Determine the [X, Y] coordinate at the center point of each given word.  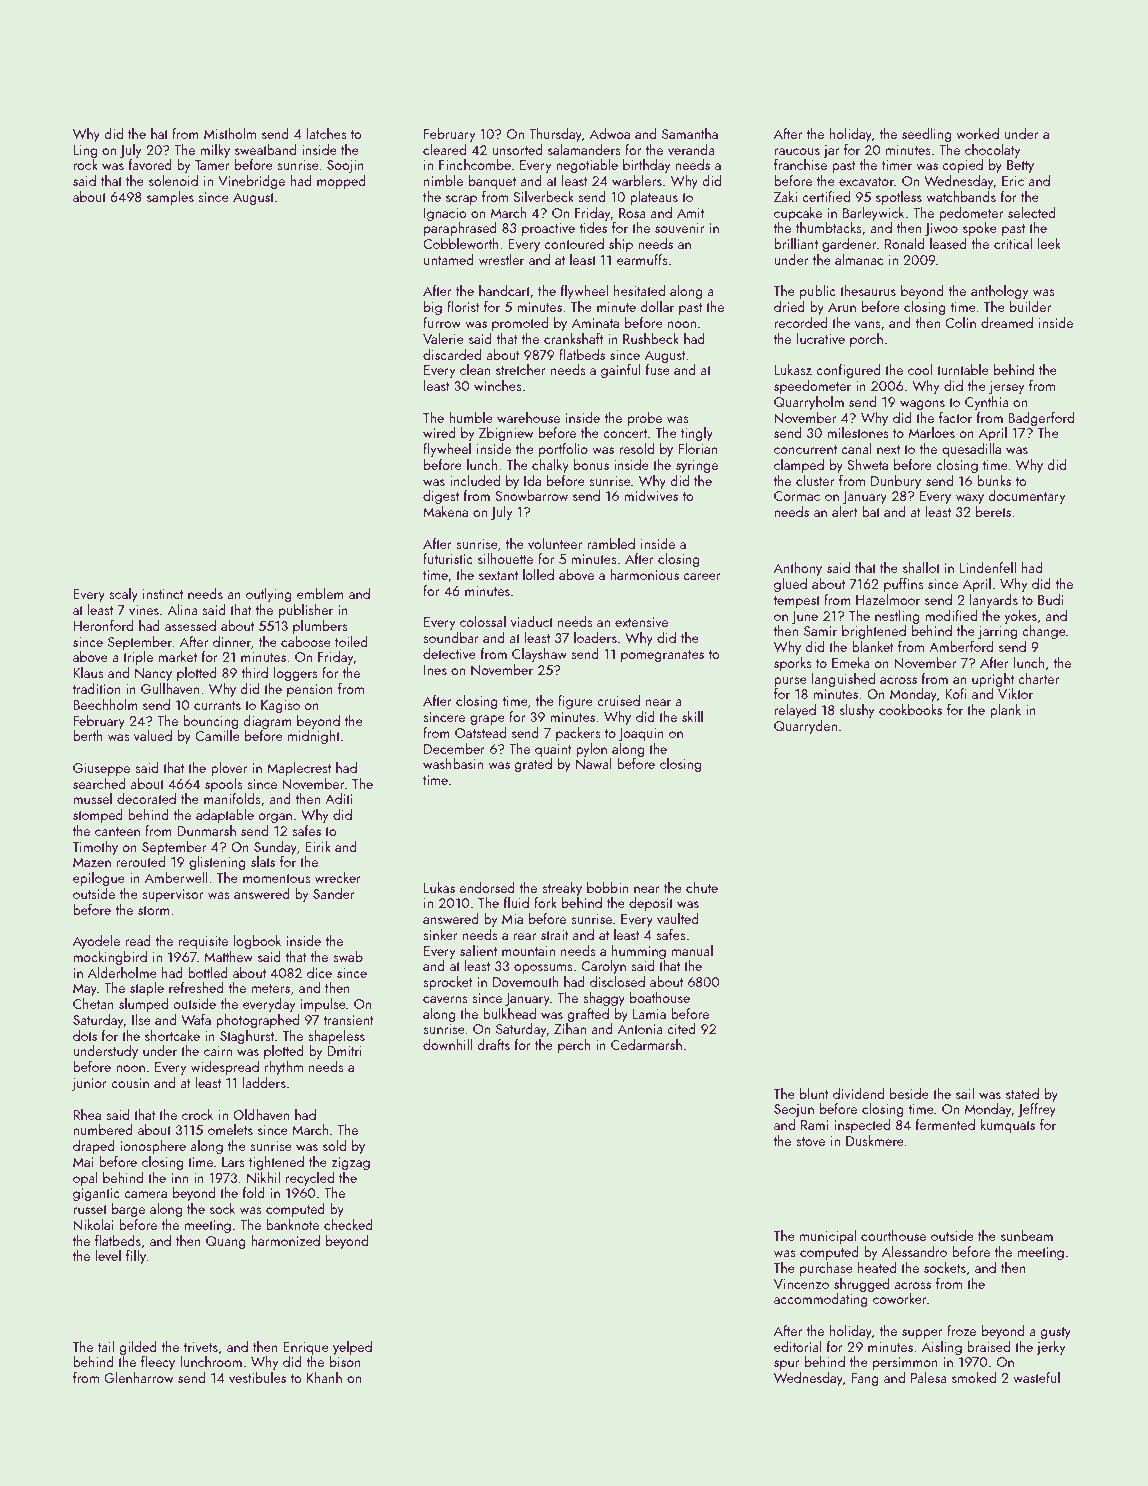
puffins [904, 585]
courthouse [893, 1235]
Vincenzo [801, 1284]
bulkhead [509, 1013]
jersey [1007, 387]
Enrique [306, 1348]
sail [965, 1093]
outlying [269, 595]
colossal [483, 621]
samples [170, 198]
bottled [208, 972]
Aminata [595, 323]
